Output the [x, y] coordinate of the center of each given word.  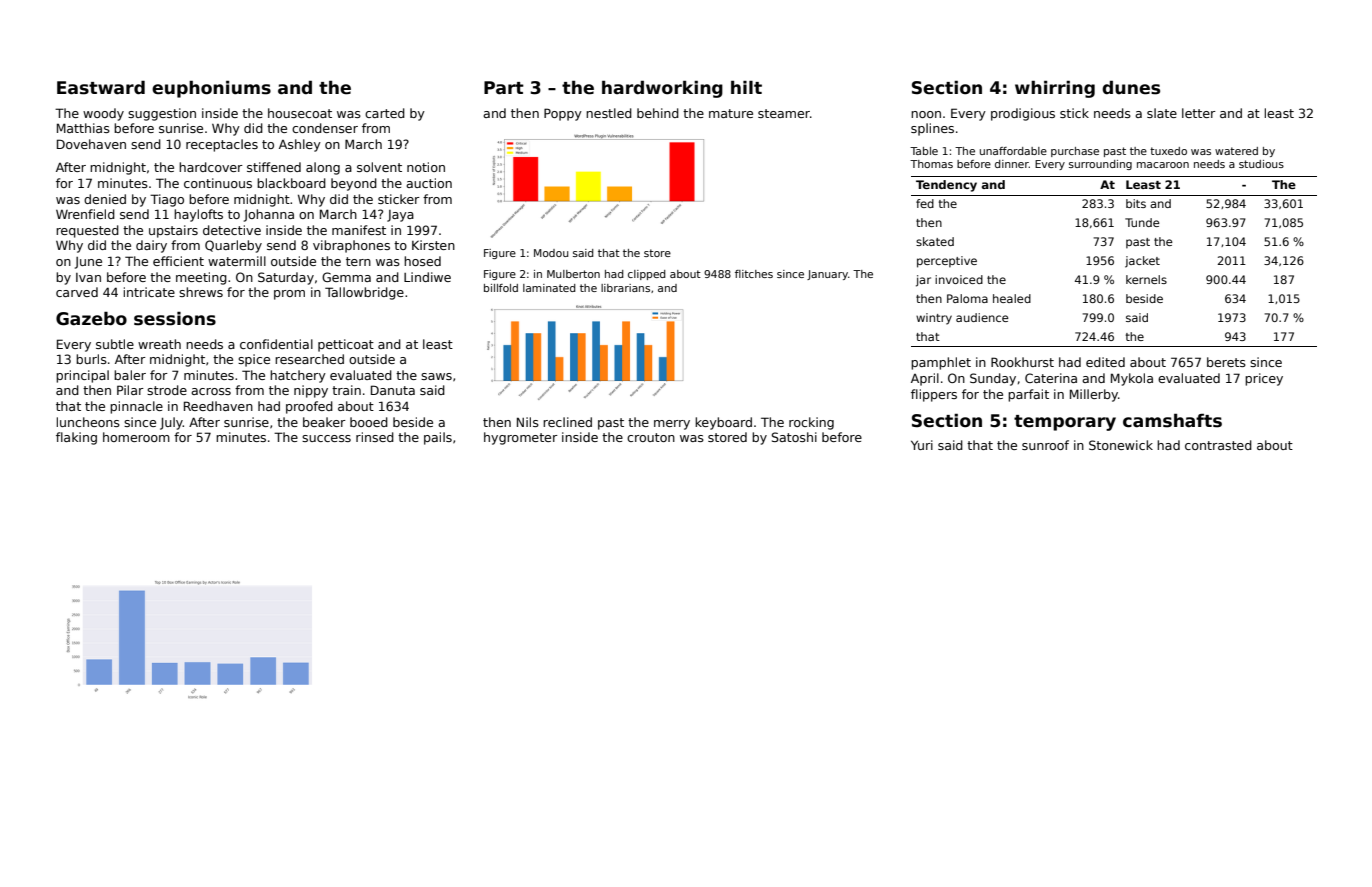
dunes [1131, 87]
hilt [746, 87]
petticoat [346, 345]
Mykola [1132, 379]
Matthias [83, 128]
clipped [647, 275]
